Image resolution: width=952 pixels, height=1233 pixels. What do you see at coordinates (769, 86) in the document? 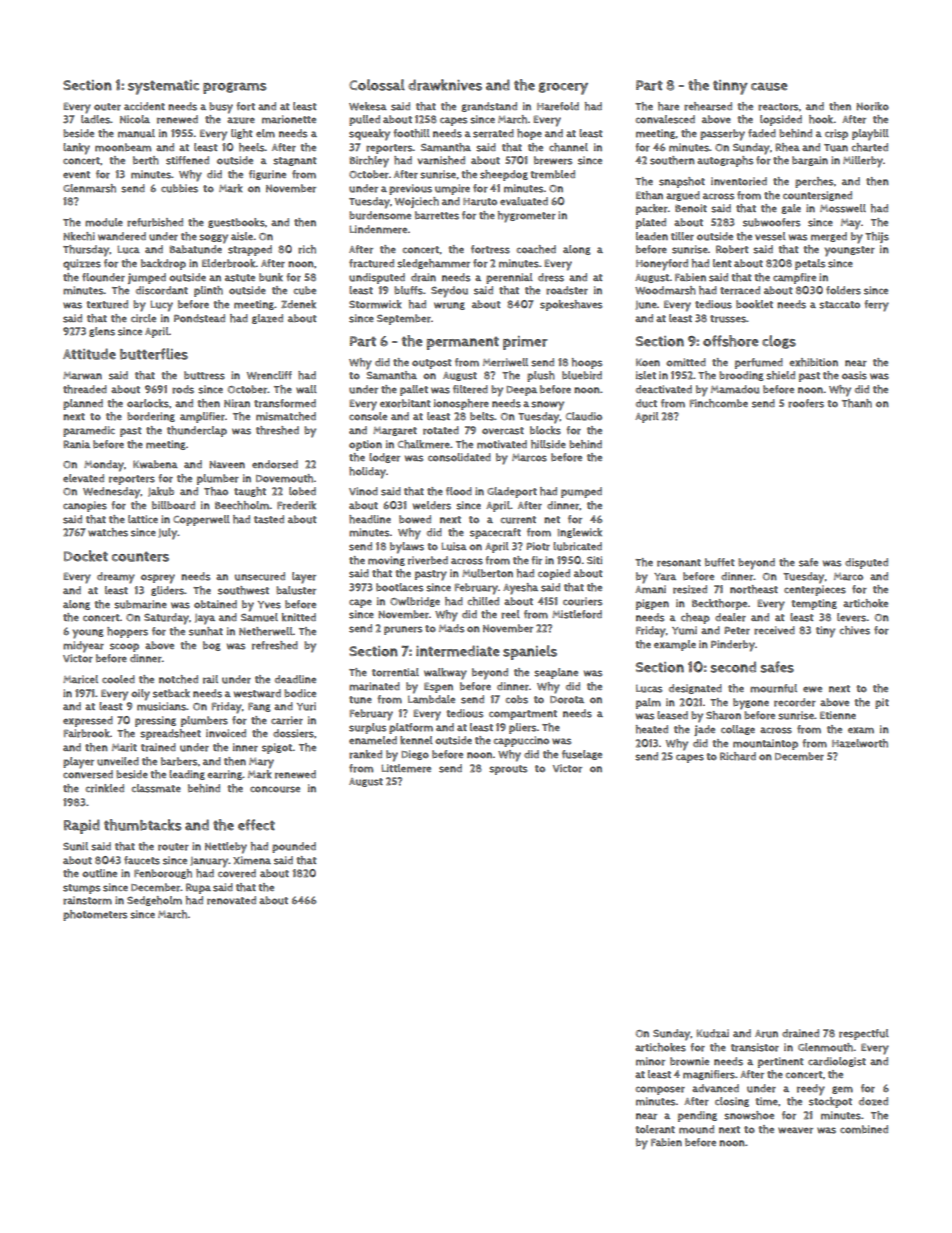
I see `cause` at bounding box center [769, 86].
